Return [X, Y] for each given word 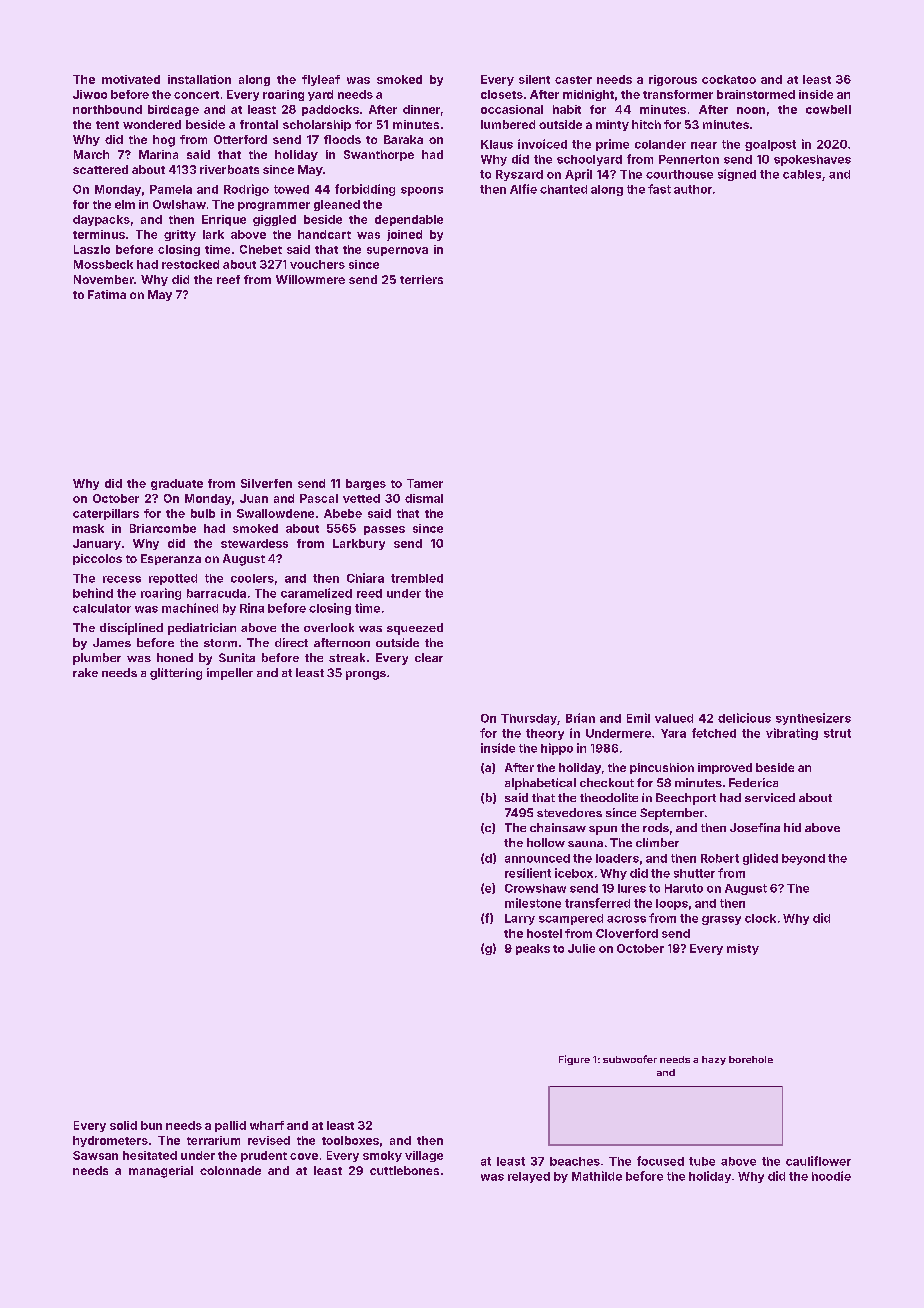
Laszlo [92, 249]
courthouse [679, 174]
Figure [574, 1060]
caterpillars [106, 514]
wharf [267, 1125]
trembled [417, 578]
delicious [744, 718]
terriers [421, 279]
